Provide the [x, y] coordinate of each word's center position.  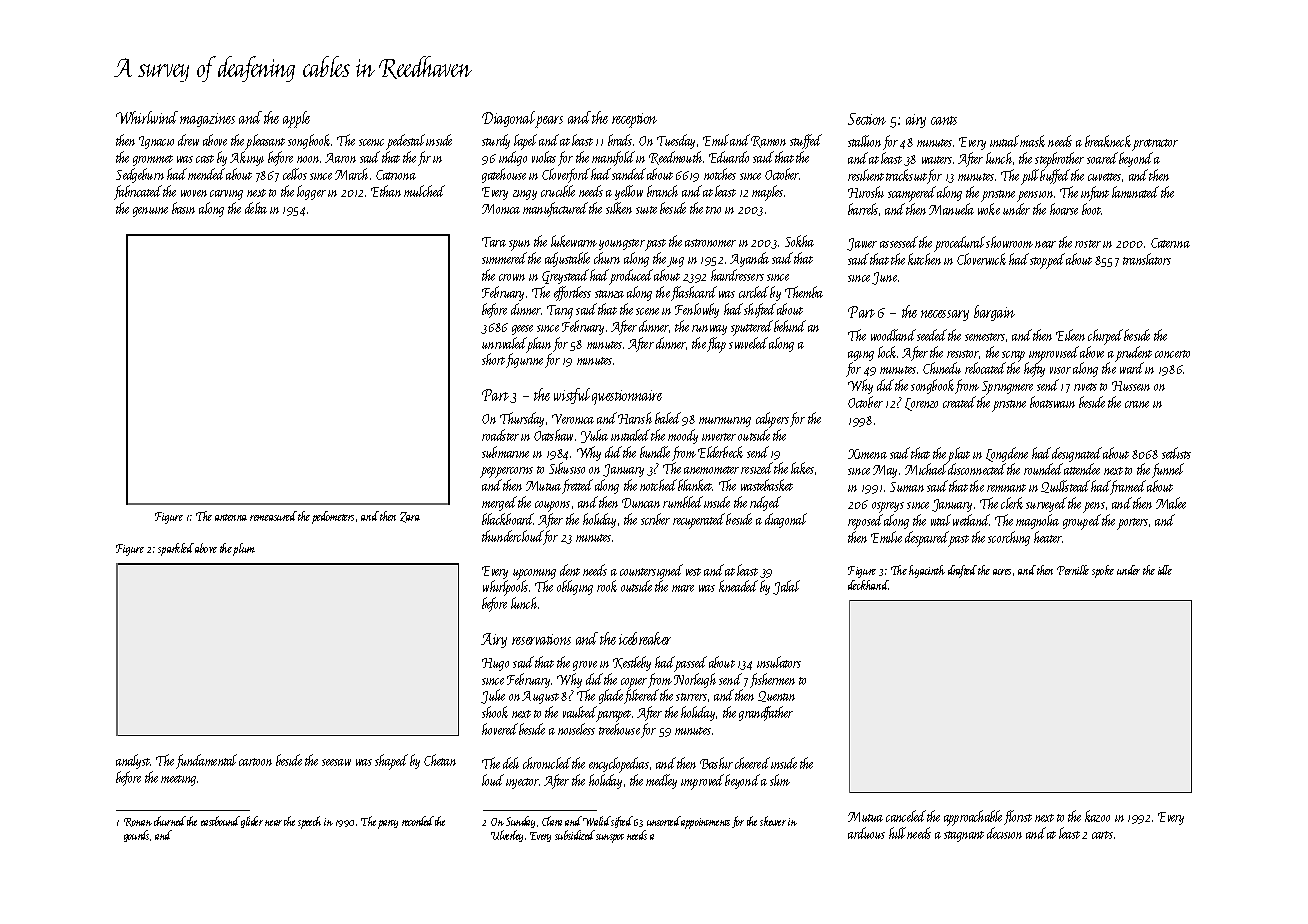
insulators [779, 662]
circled [754, 292]
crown [512, 277]
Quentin [776, 696]
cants [944, 120]
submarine [505, 452]
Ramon [768, 142]
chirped [1105, 337]
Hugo [495, 664]
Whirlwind [147, 117]
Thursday [522, 419]
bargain [994, 313]
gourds [136, 836]
